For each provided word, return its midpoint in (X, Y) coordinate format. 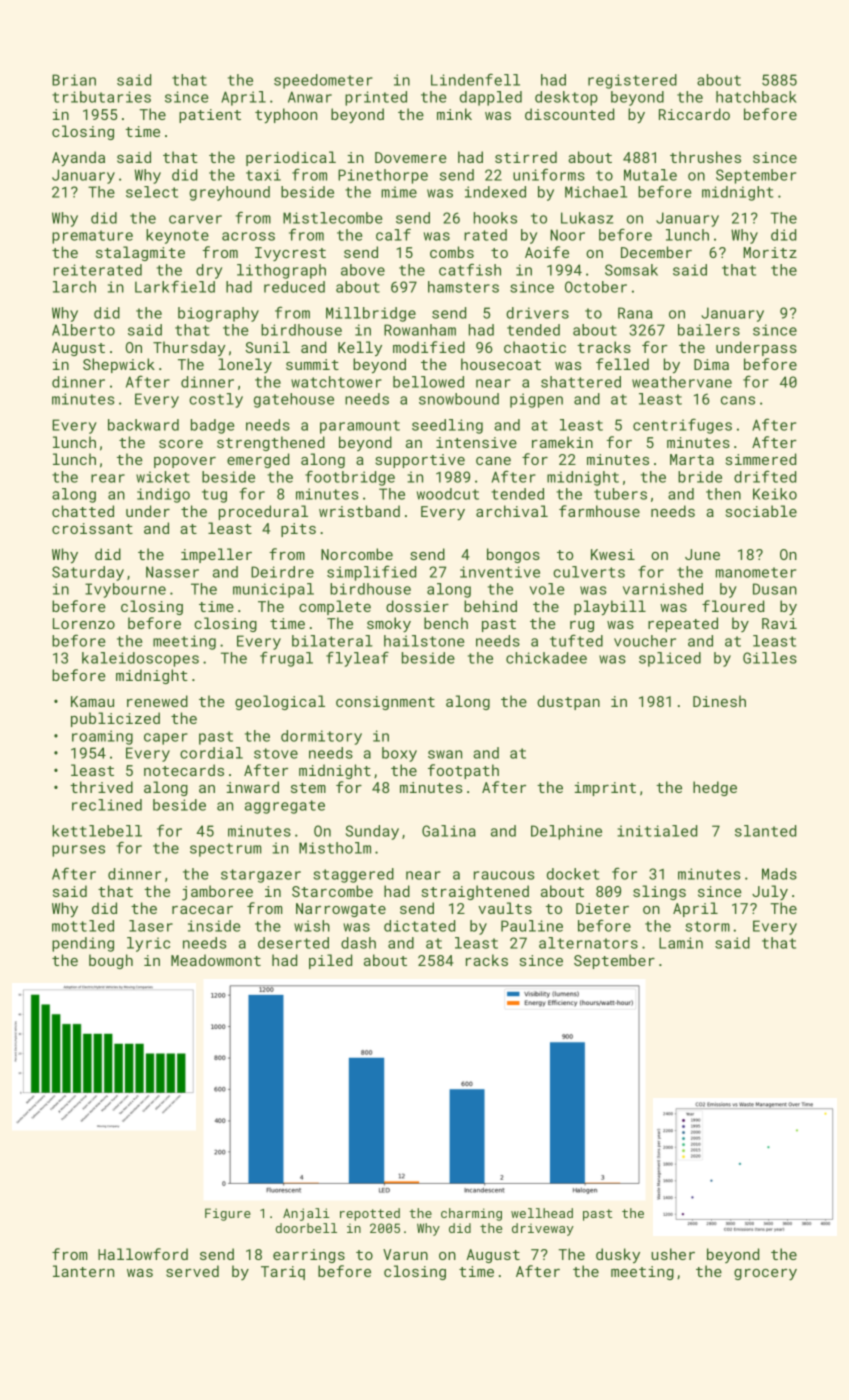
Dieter (602, 908)
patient (210, 116)
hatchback (756, 97)
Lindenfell (475, 80)
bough (111, 961)
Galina (449, 831)
